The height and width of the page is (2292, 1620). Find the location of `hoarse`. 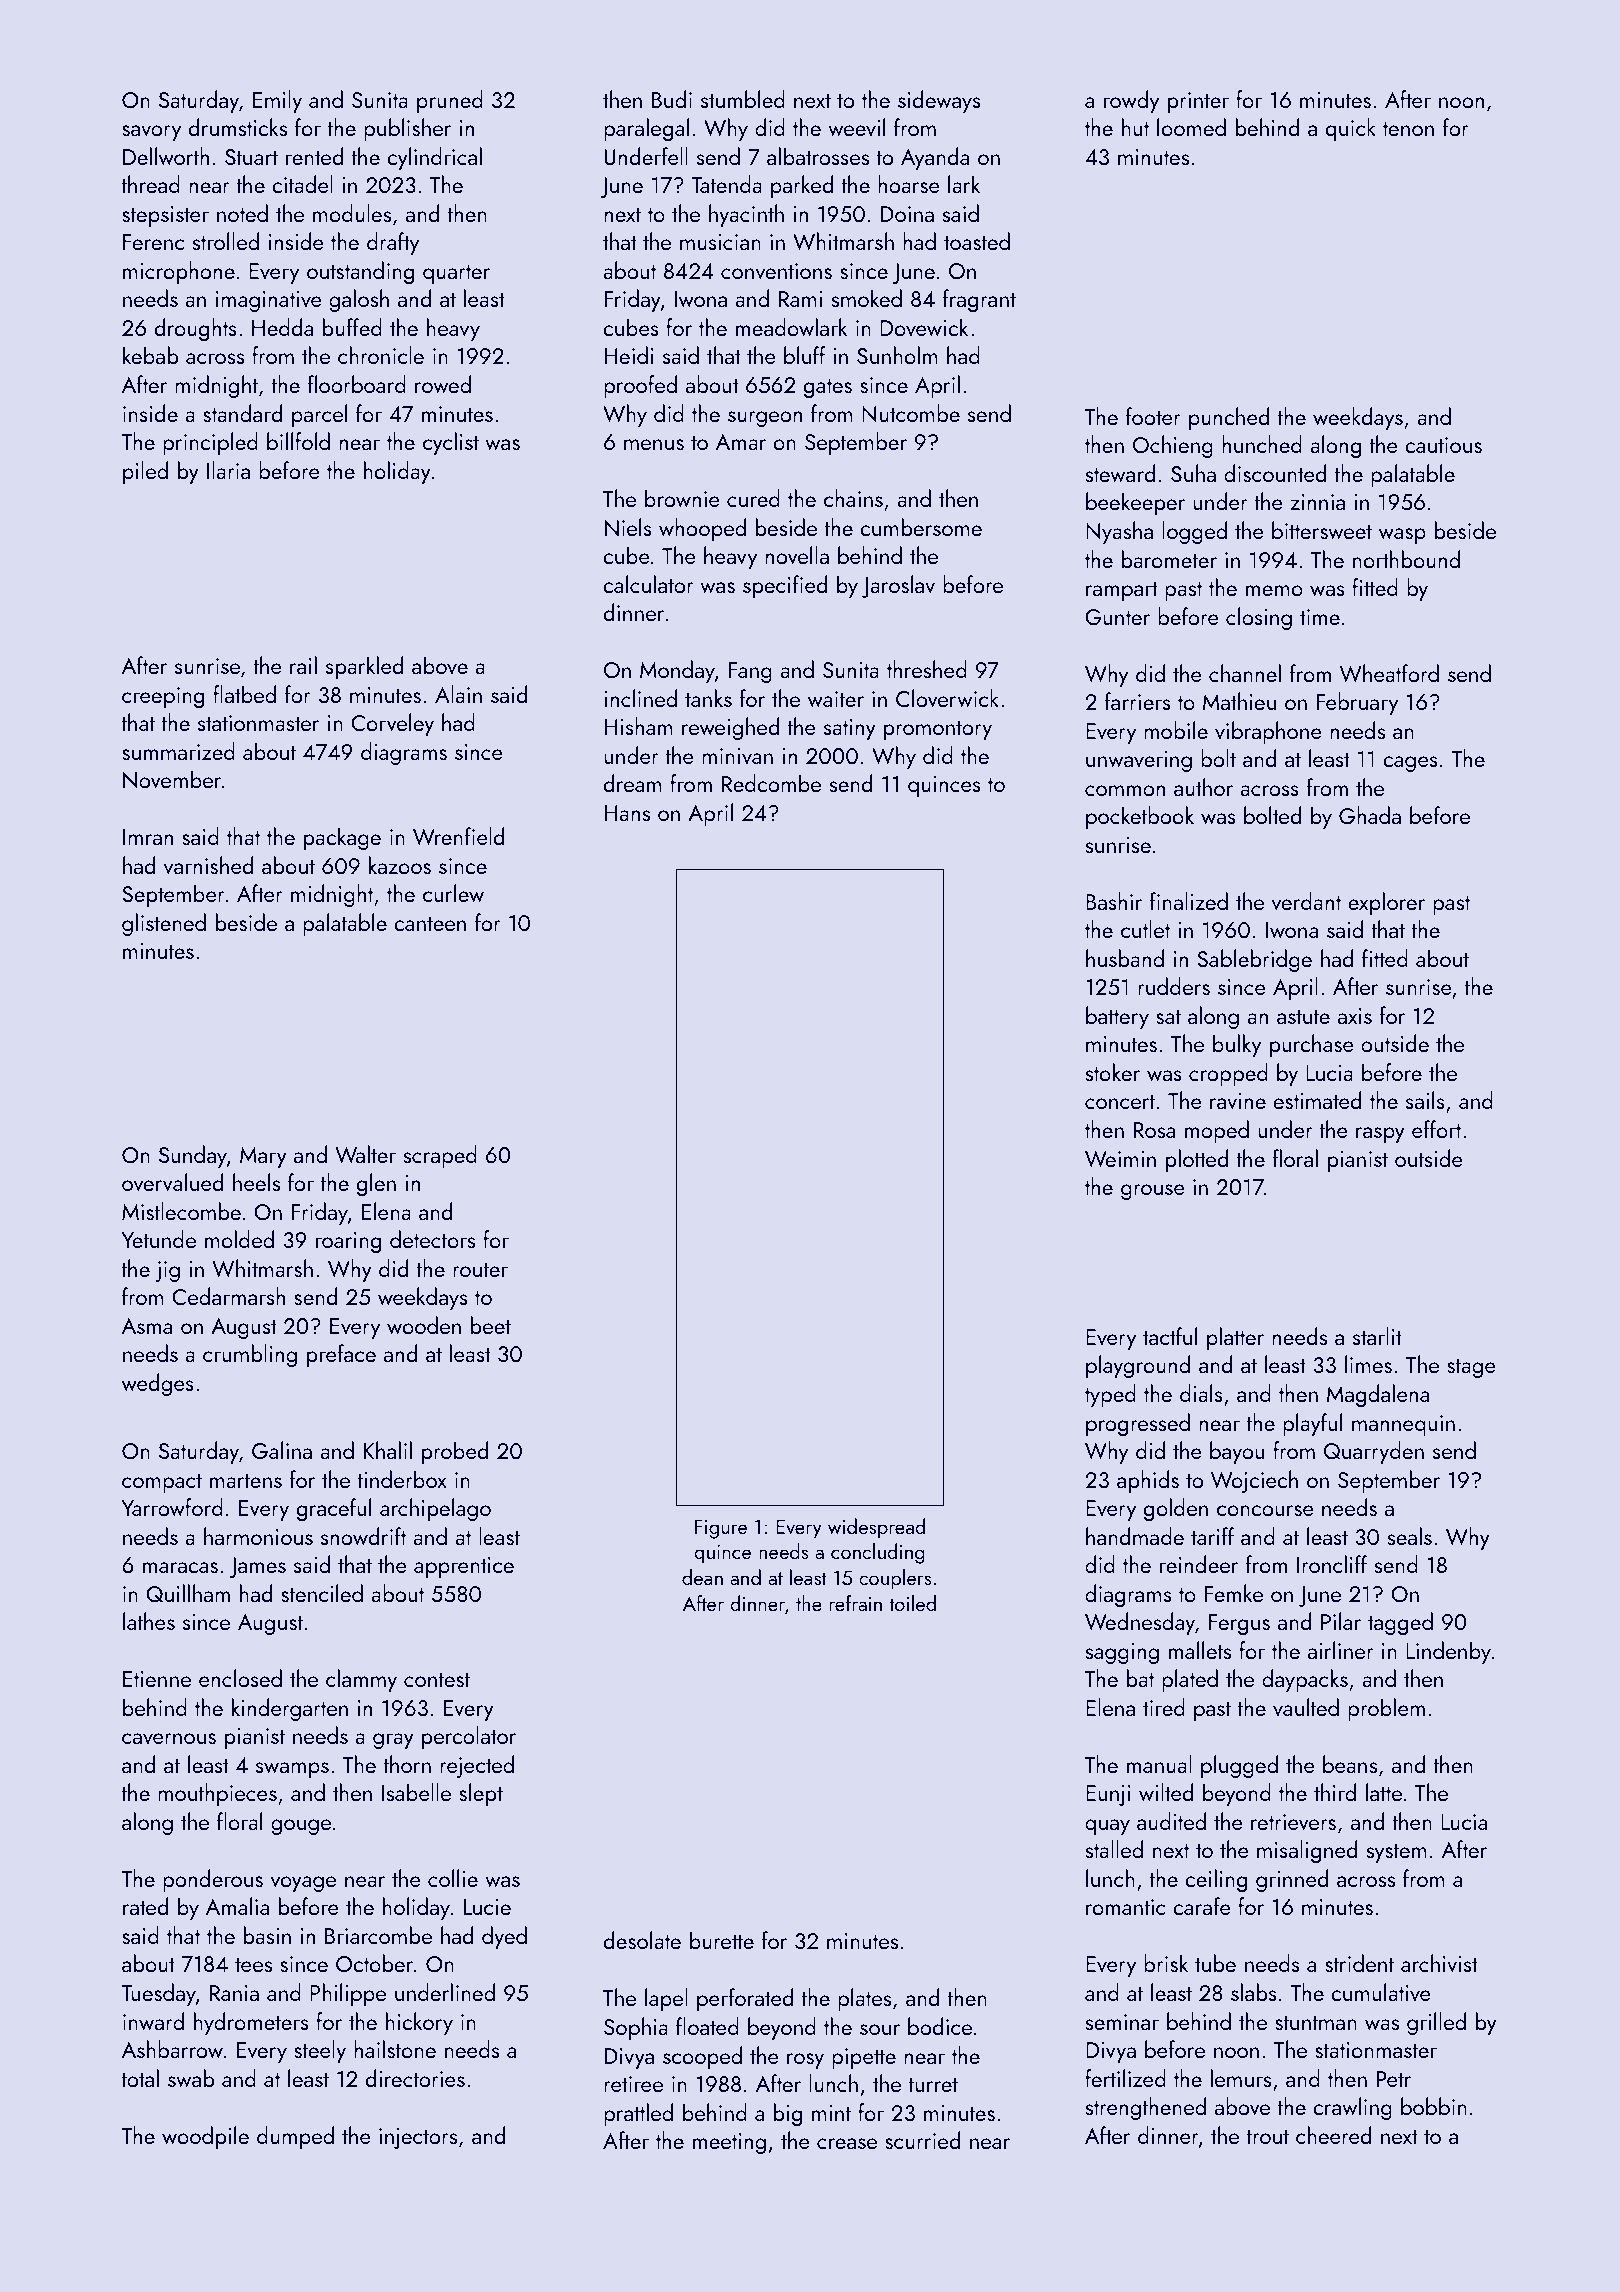

hoarse is located at coordinates (909, 184).
